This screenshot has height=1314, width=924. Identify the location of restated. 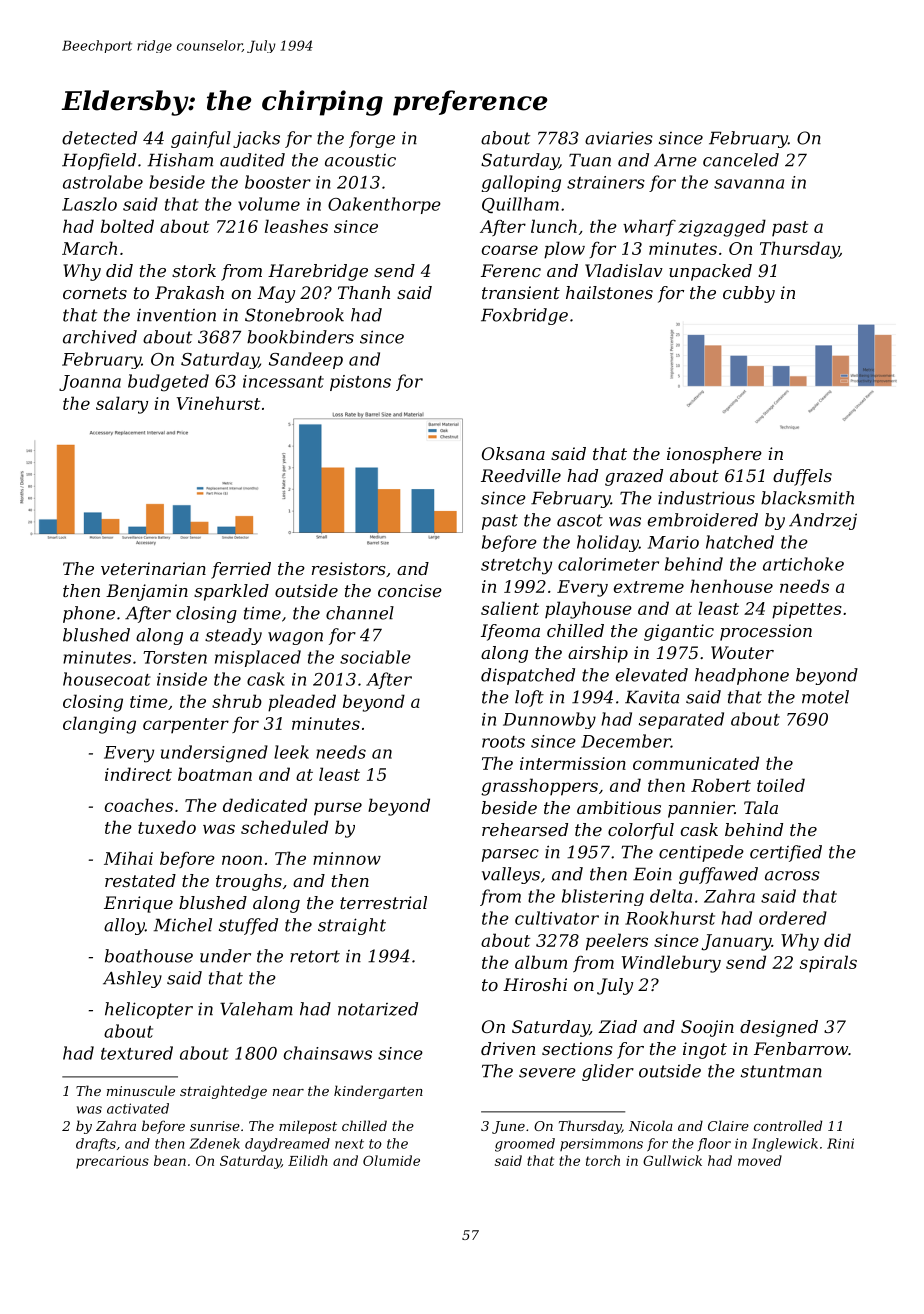
(140, 880).
